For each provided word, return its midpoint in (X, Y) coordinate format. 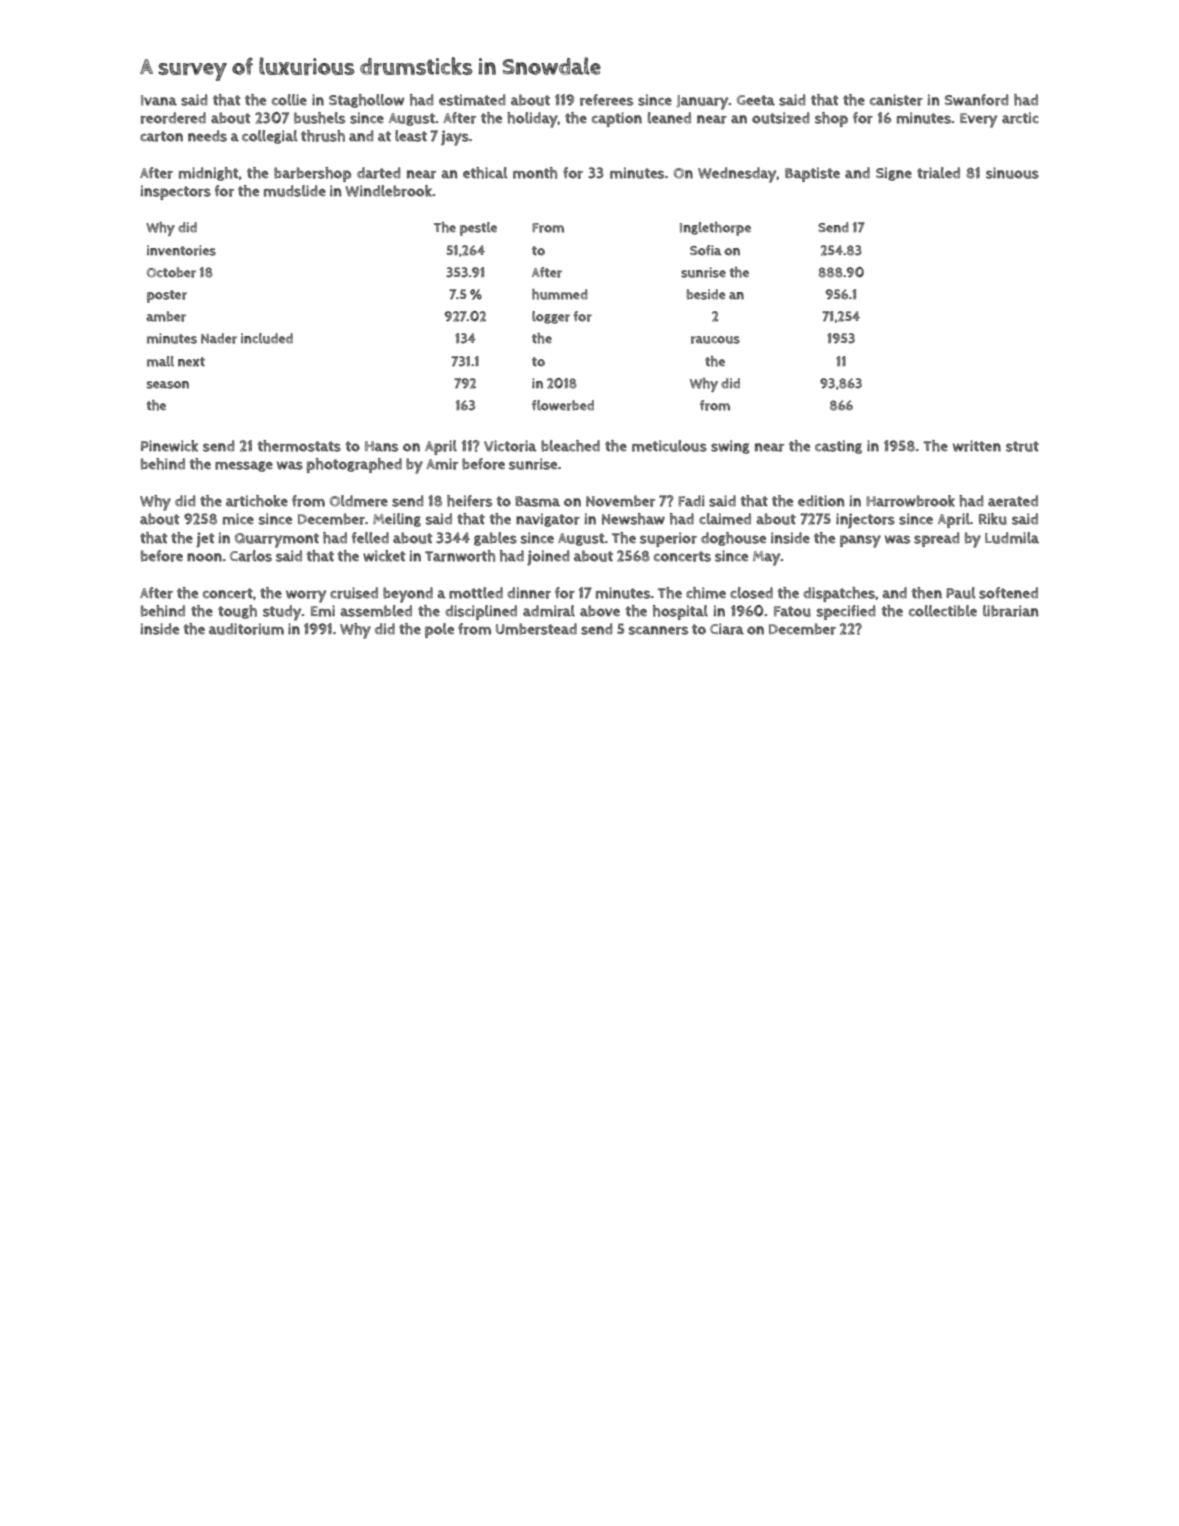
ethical (485, 173)
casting (838, 447)
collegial (270, 137)
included (267, 338)
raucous (715, 340)
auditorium (246, 629)
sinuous (1012, 173)
